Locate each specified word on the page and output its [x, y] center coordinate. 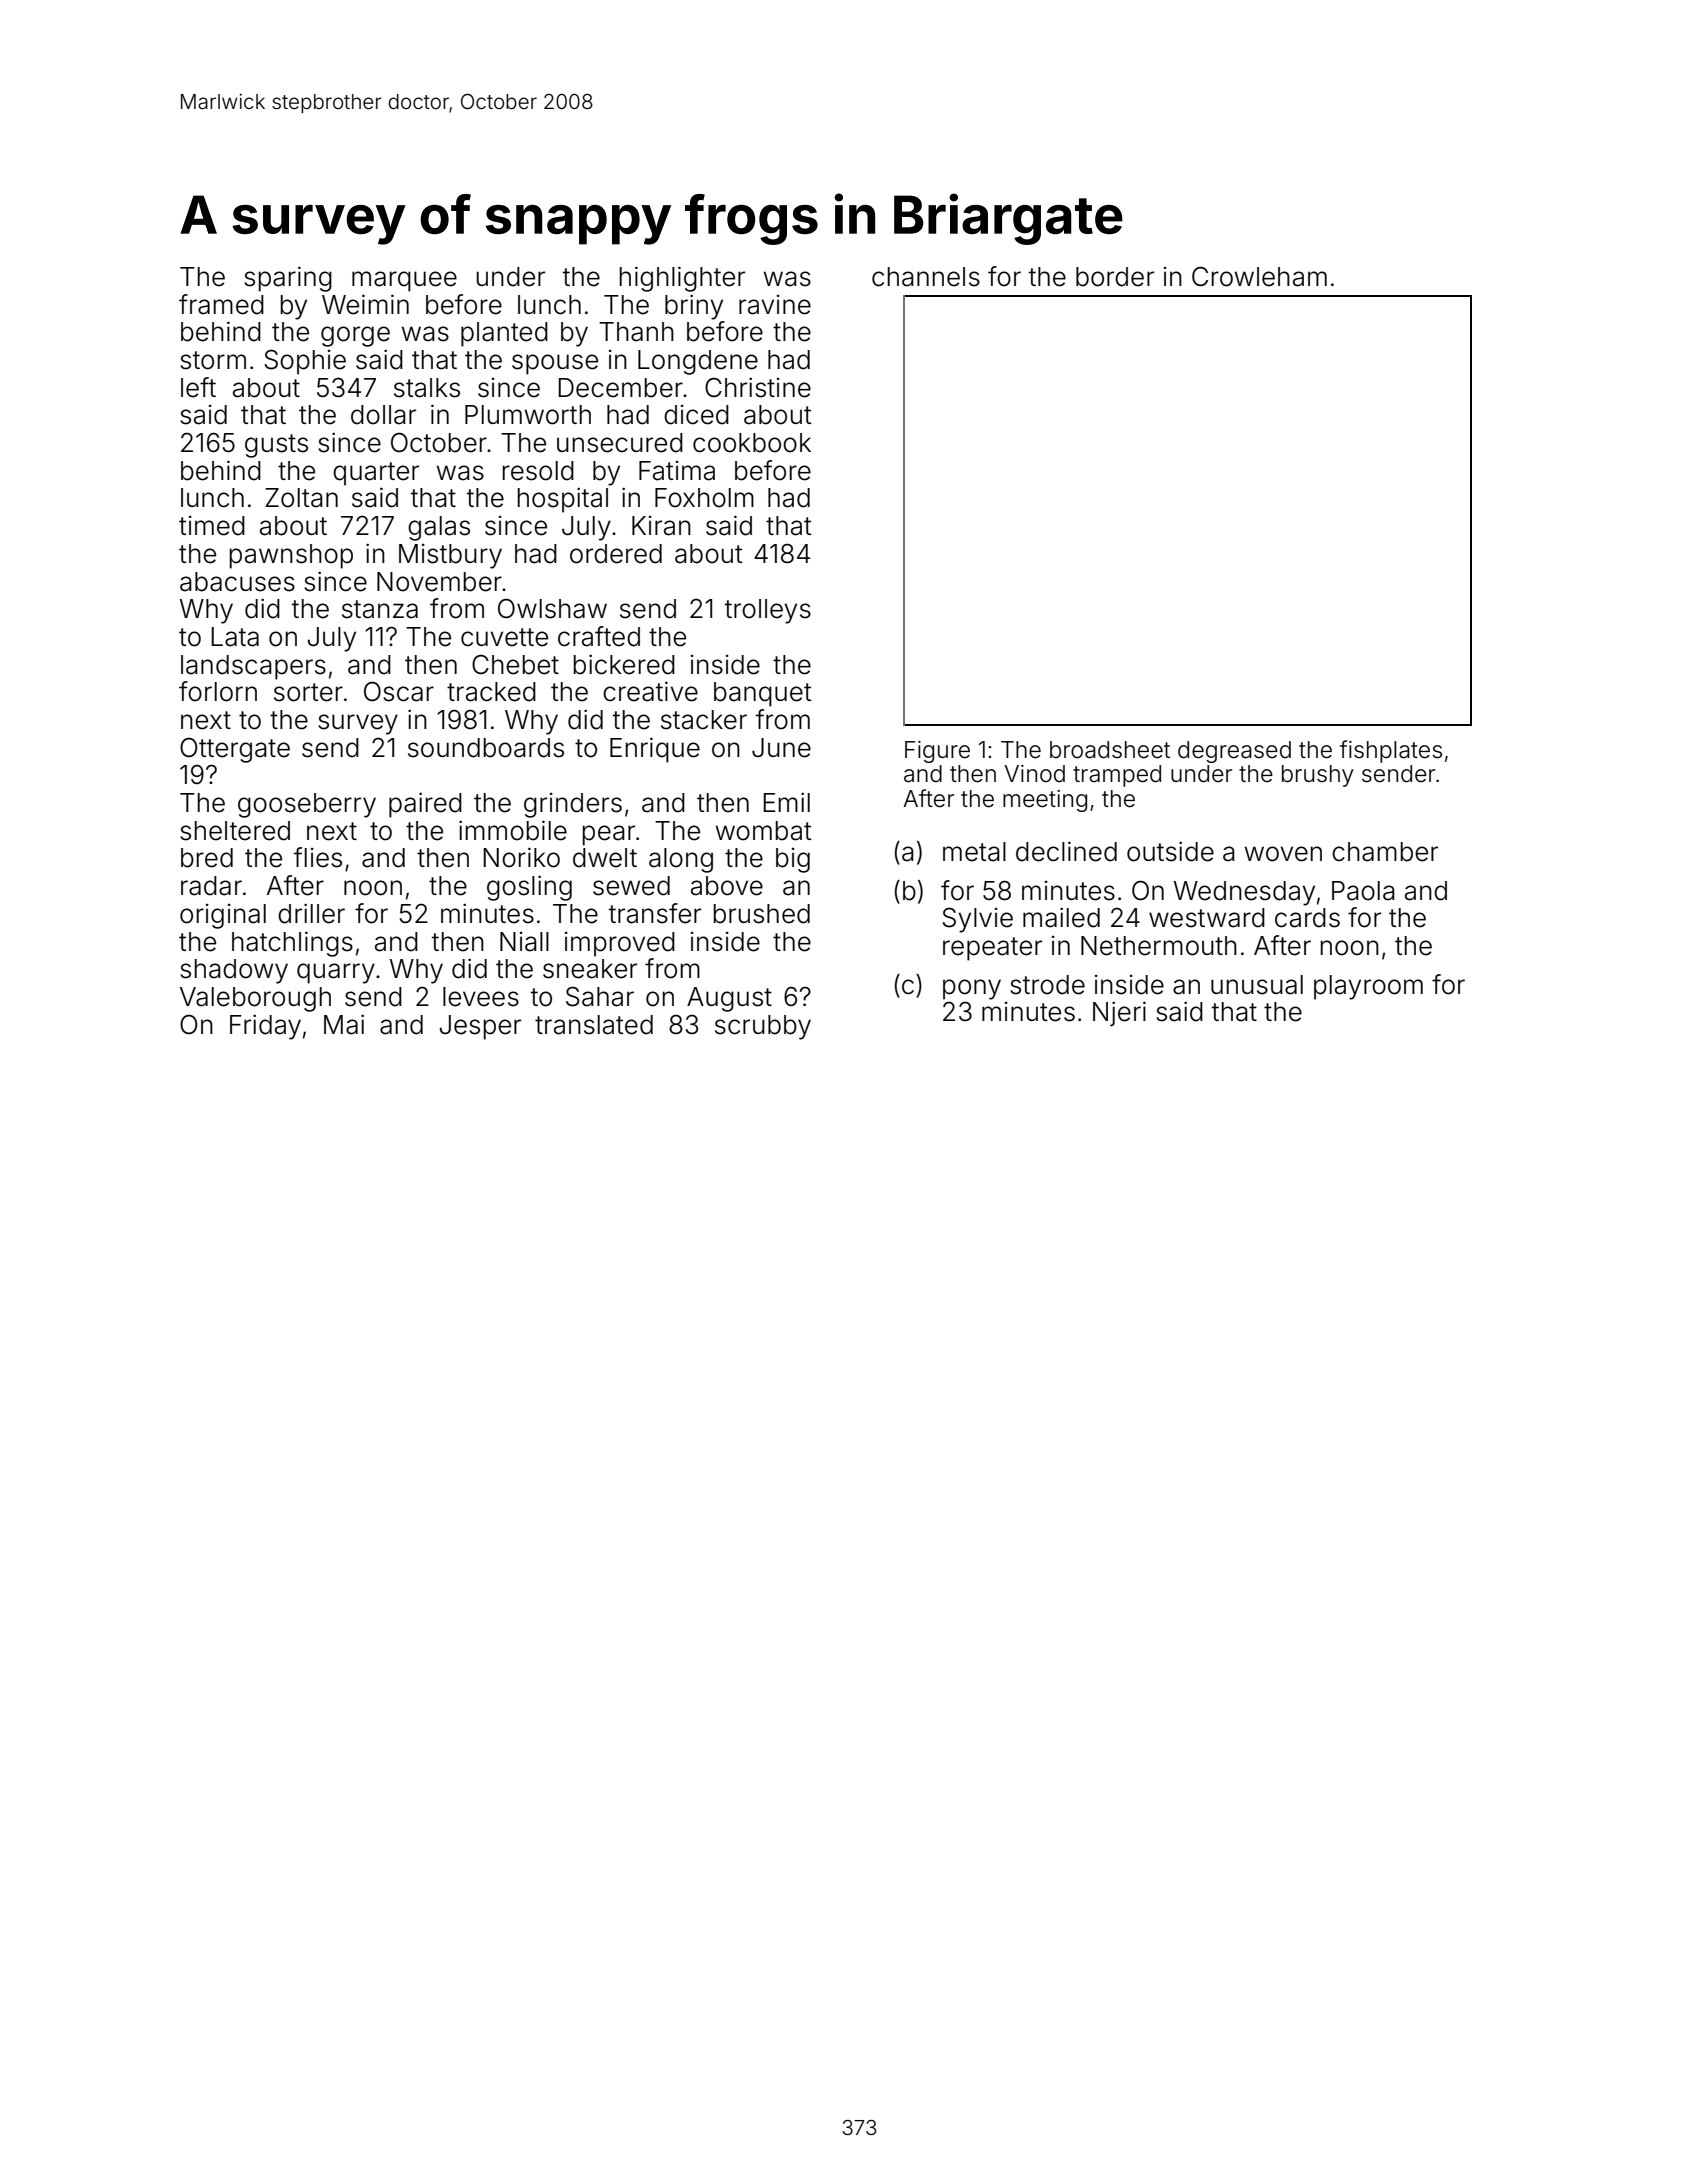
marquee [404, 281]
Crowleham [1259, 276]
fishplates [1391, 751]
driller [311, 913]
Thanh [636, 332]
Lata [235, 637]
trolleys [768, 611]
